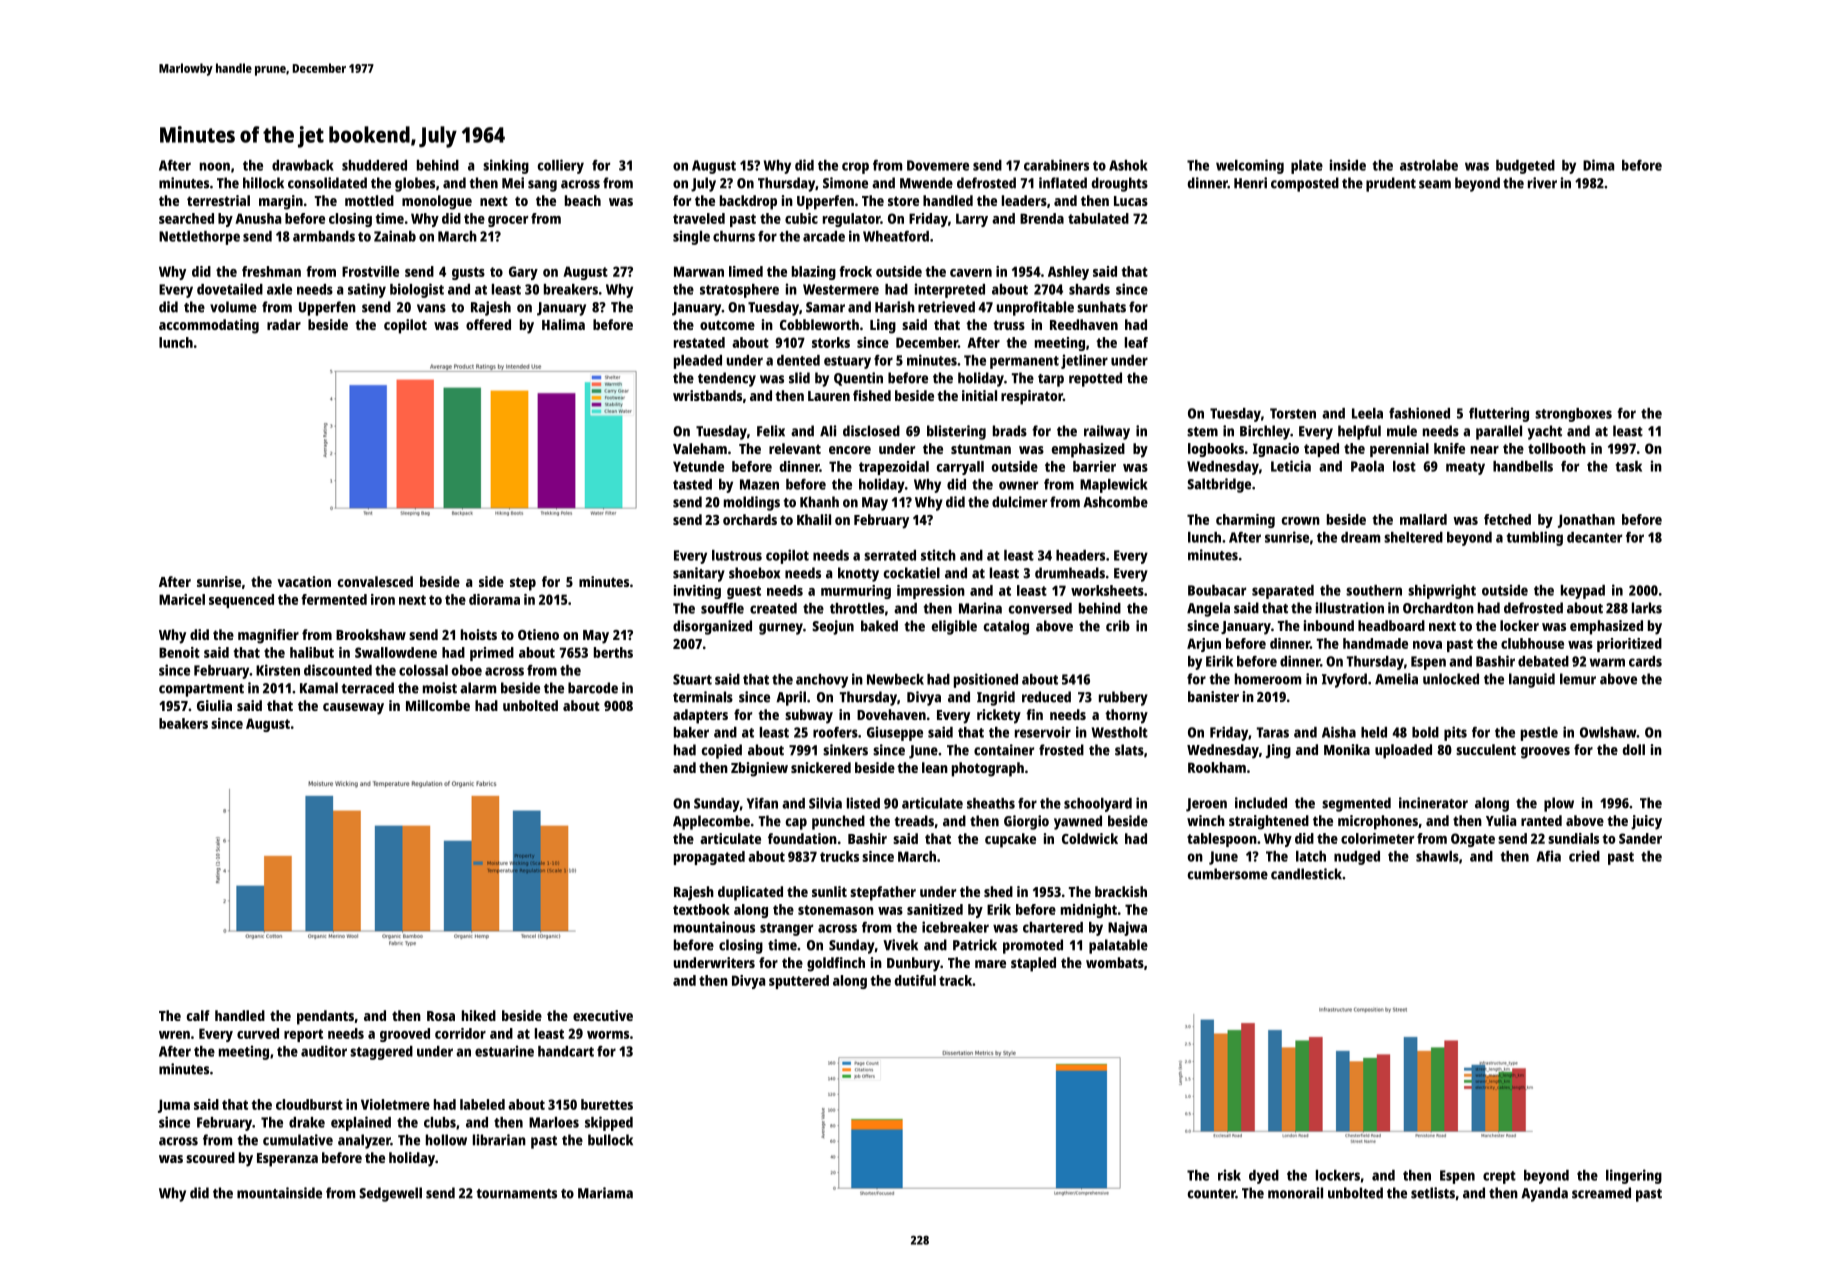 The image size is (1821, 1288). What do you see at coordinates (375, 581) in the screenshot?
I see `convalesced` at bounding box center [375, 581].
